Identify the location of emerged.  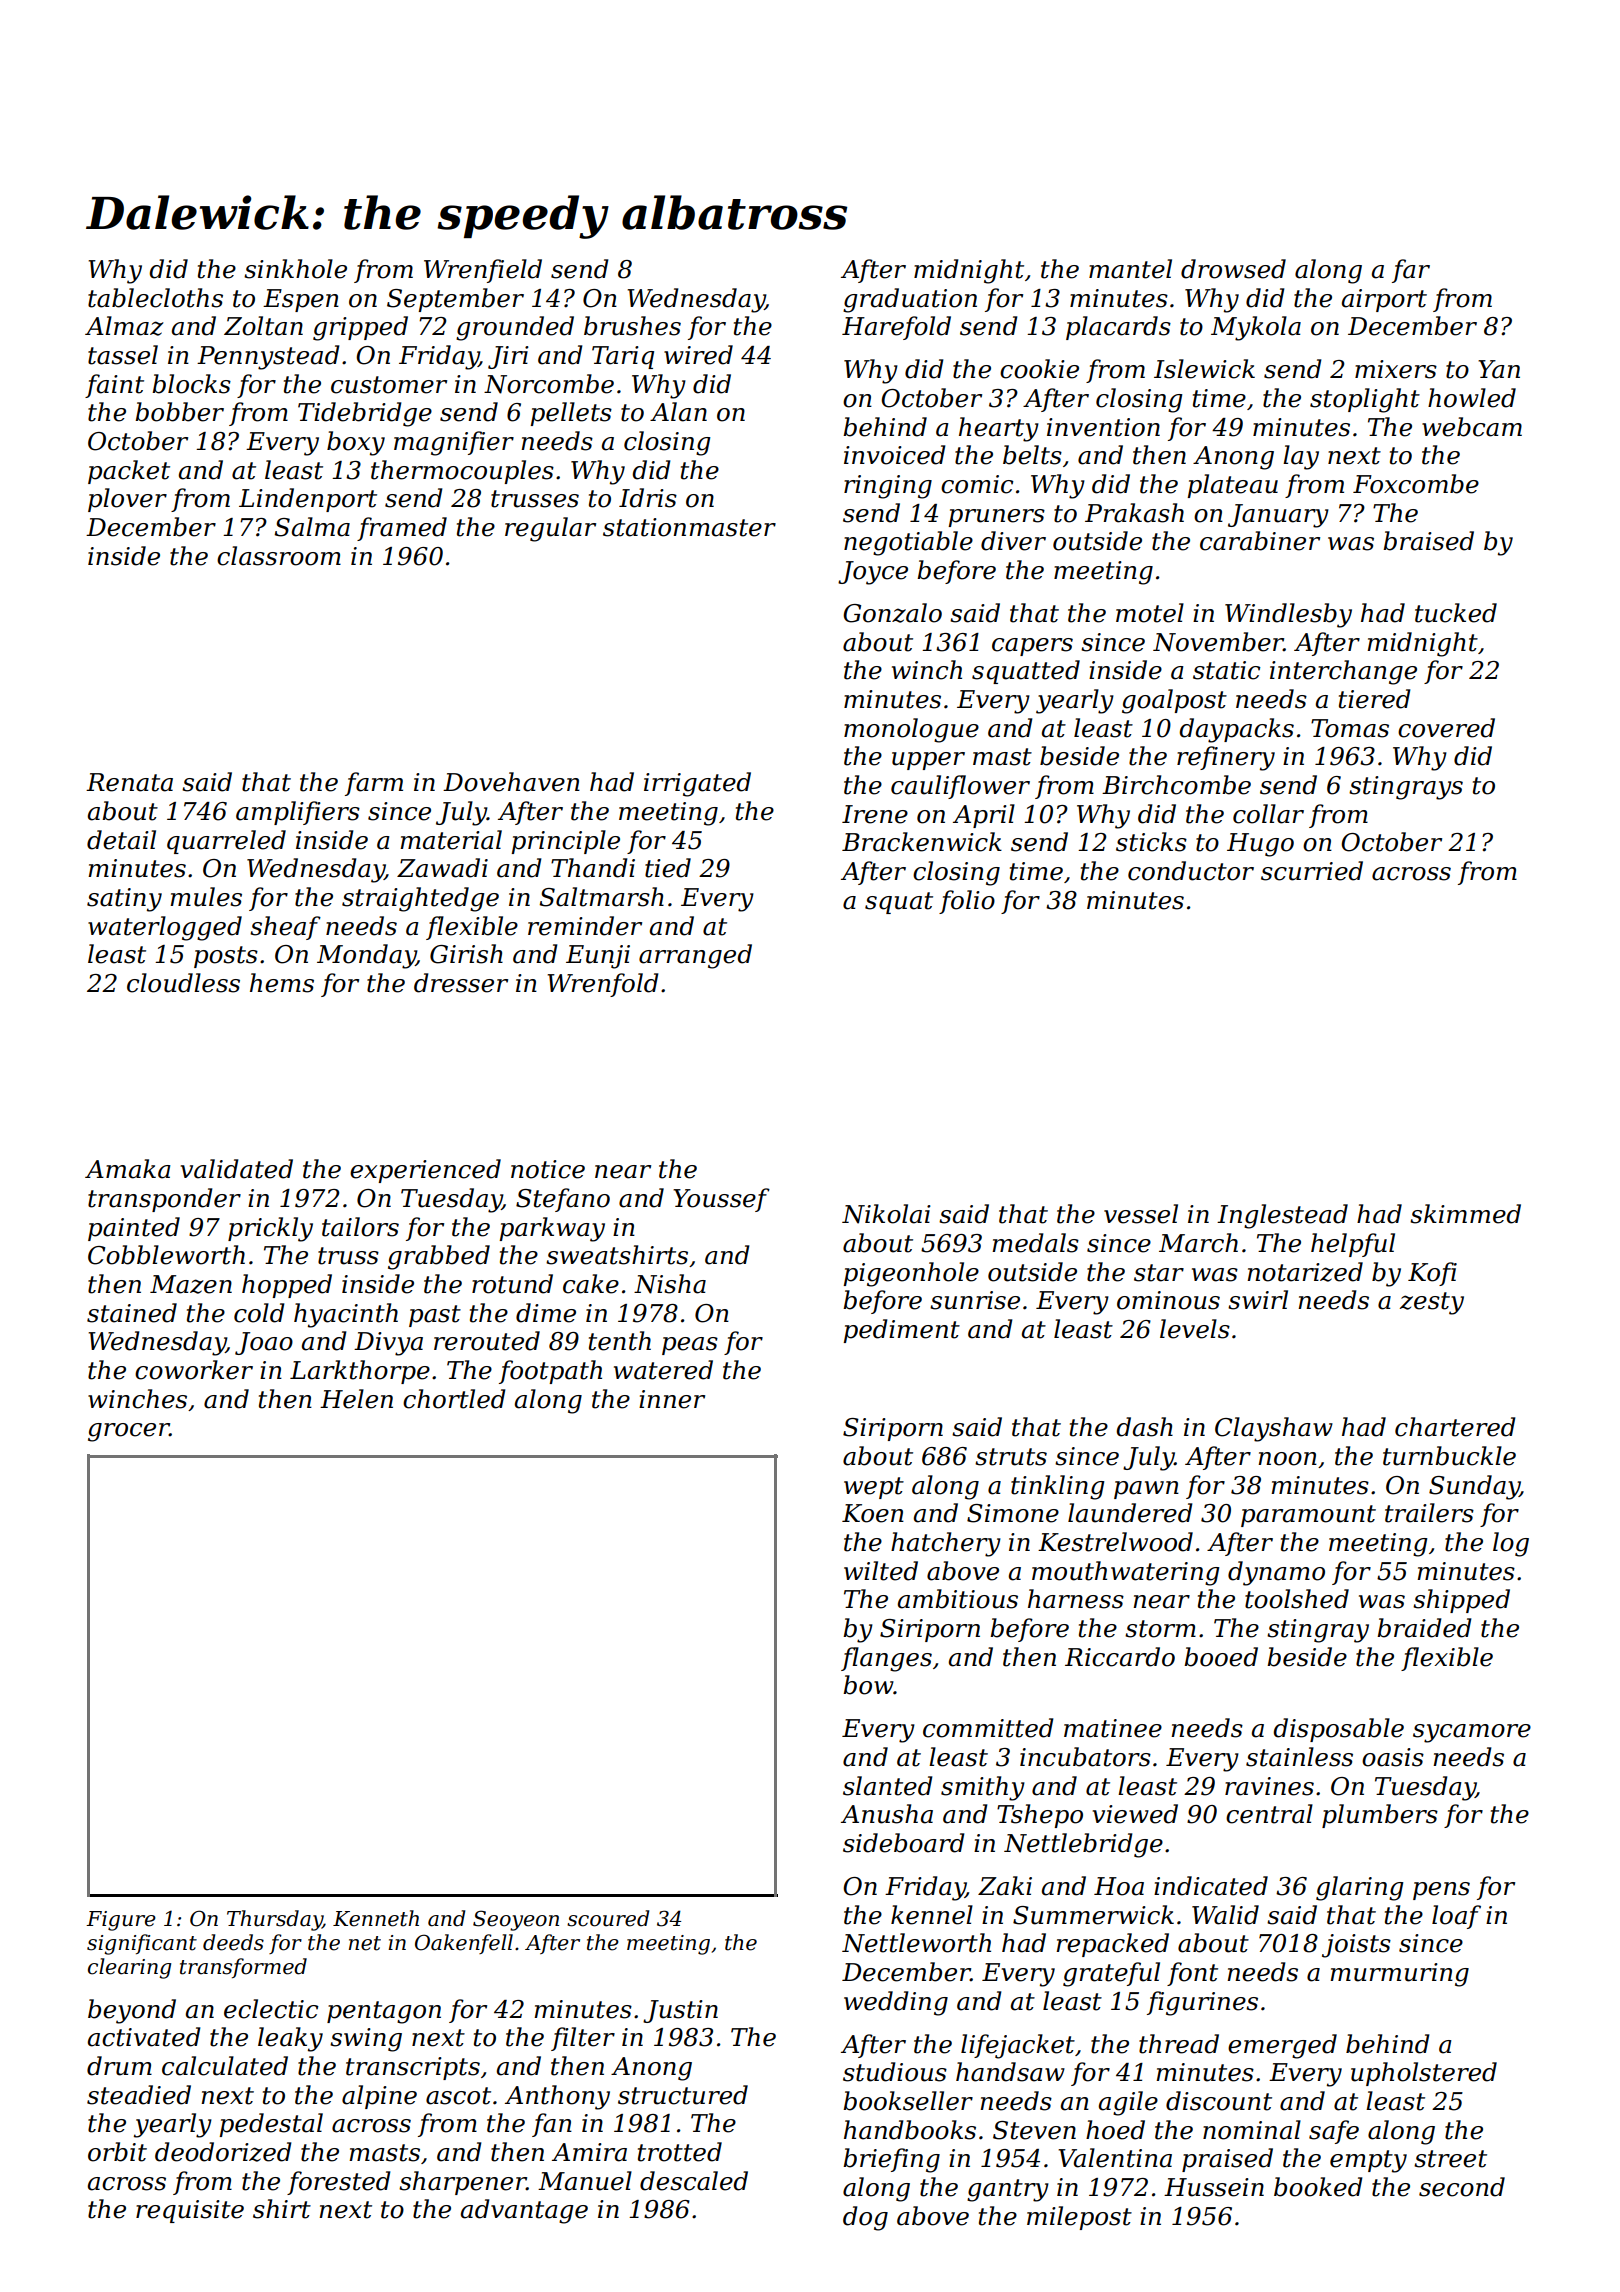
(1282, 2046).
